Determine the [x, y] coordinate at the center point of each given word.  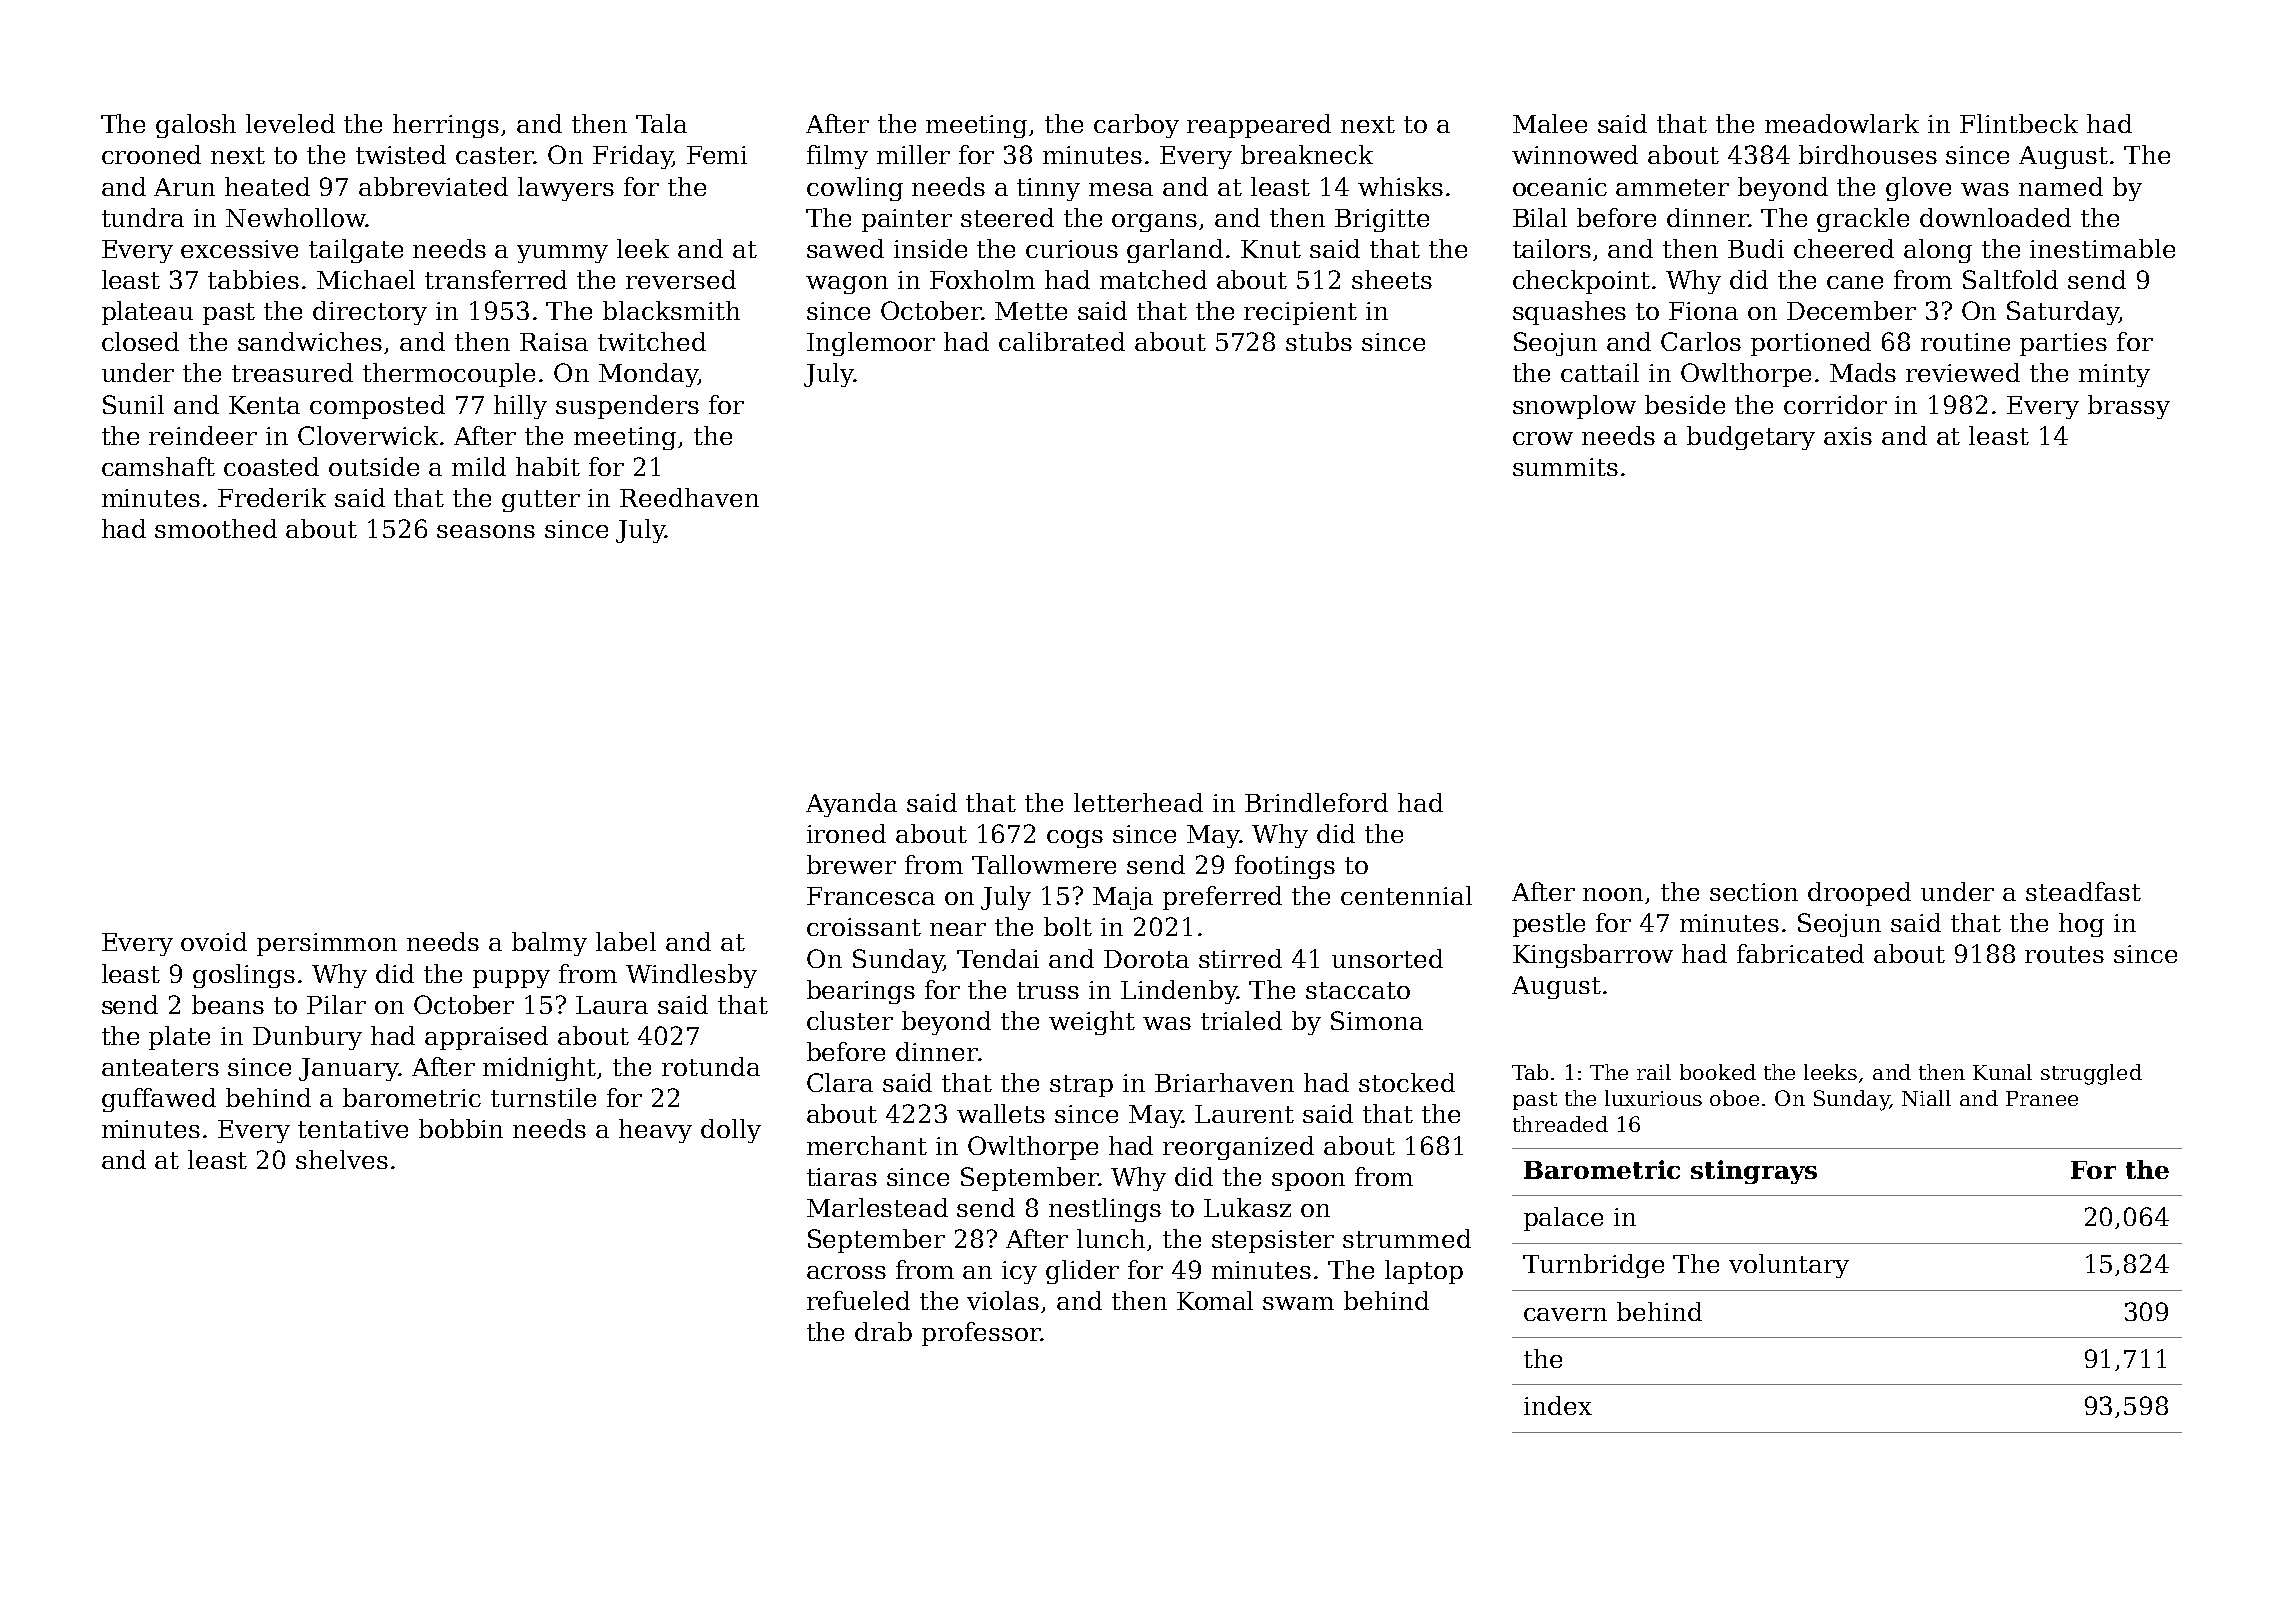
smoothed [216, 528]
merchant [867, 1145]
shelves [342, 1159]
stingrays [1754, 1172]
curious [1072, 249]
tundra [143, 217]
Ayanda [851, 805]
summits [1565, 467]
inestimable [2102, 248]
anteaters [160, 1067]
